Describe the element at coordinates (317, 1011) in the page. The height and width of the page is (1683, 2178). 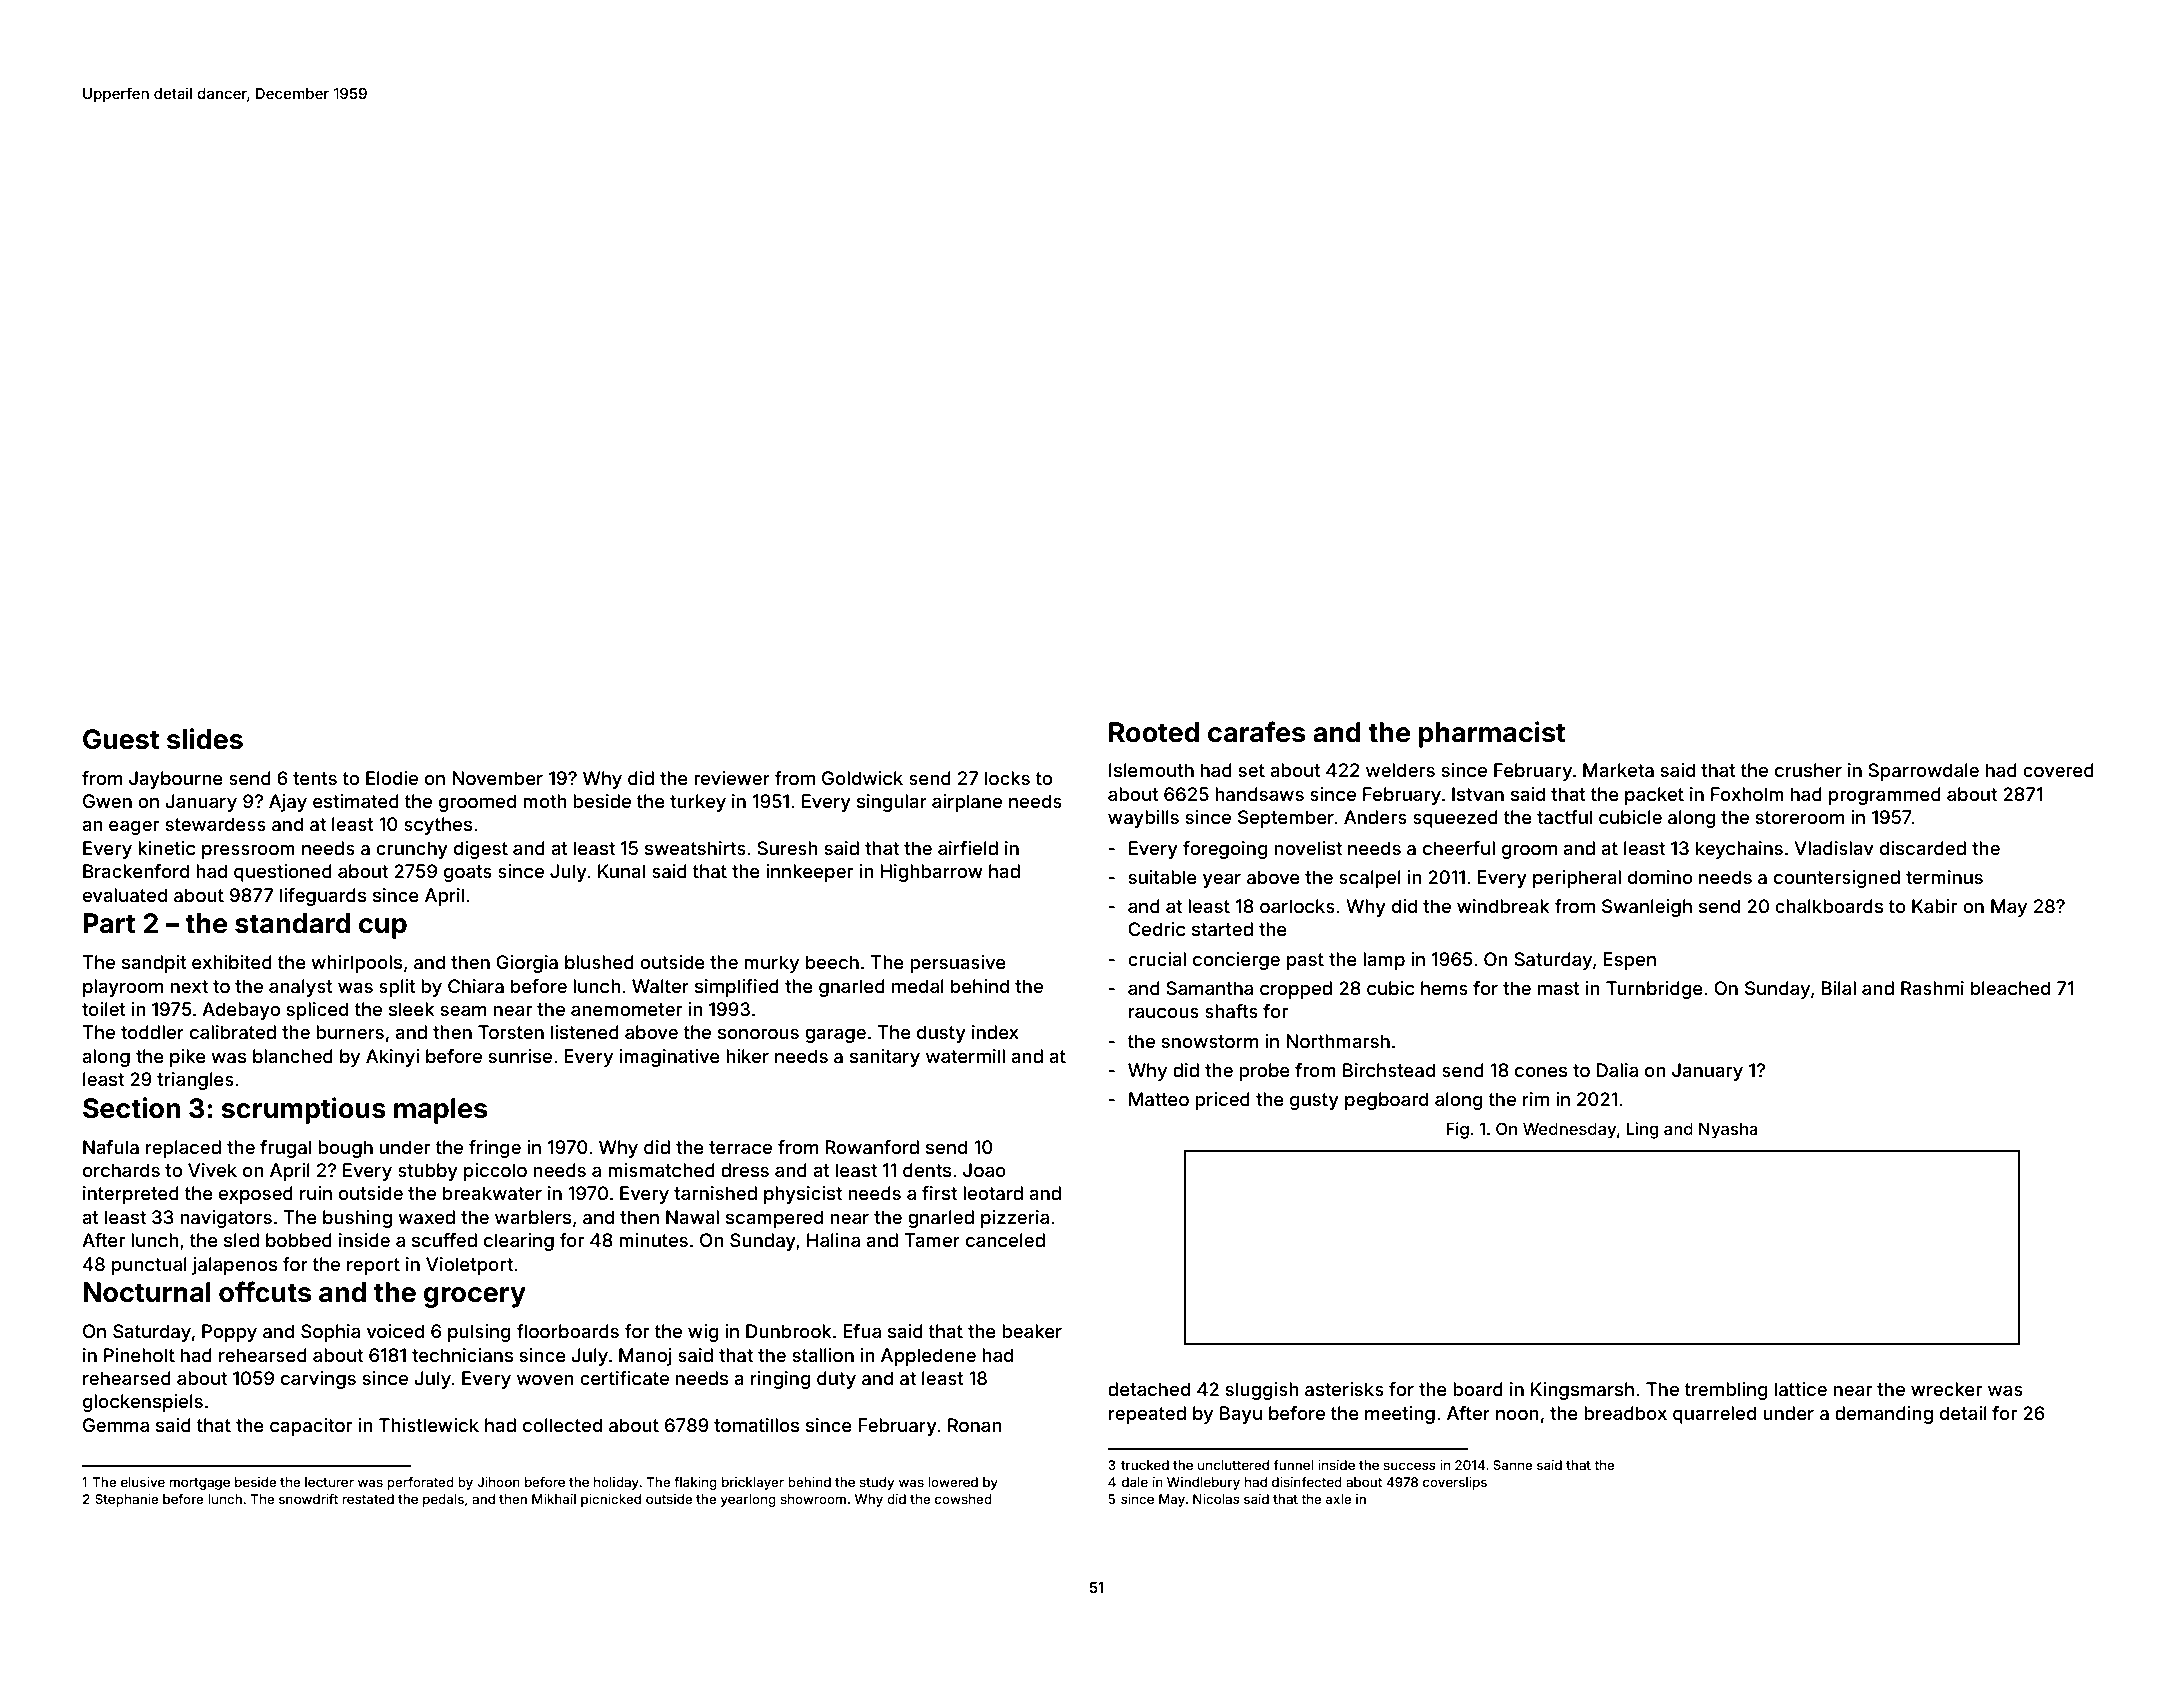
I see `spliced` at that location.
